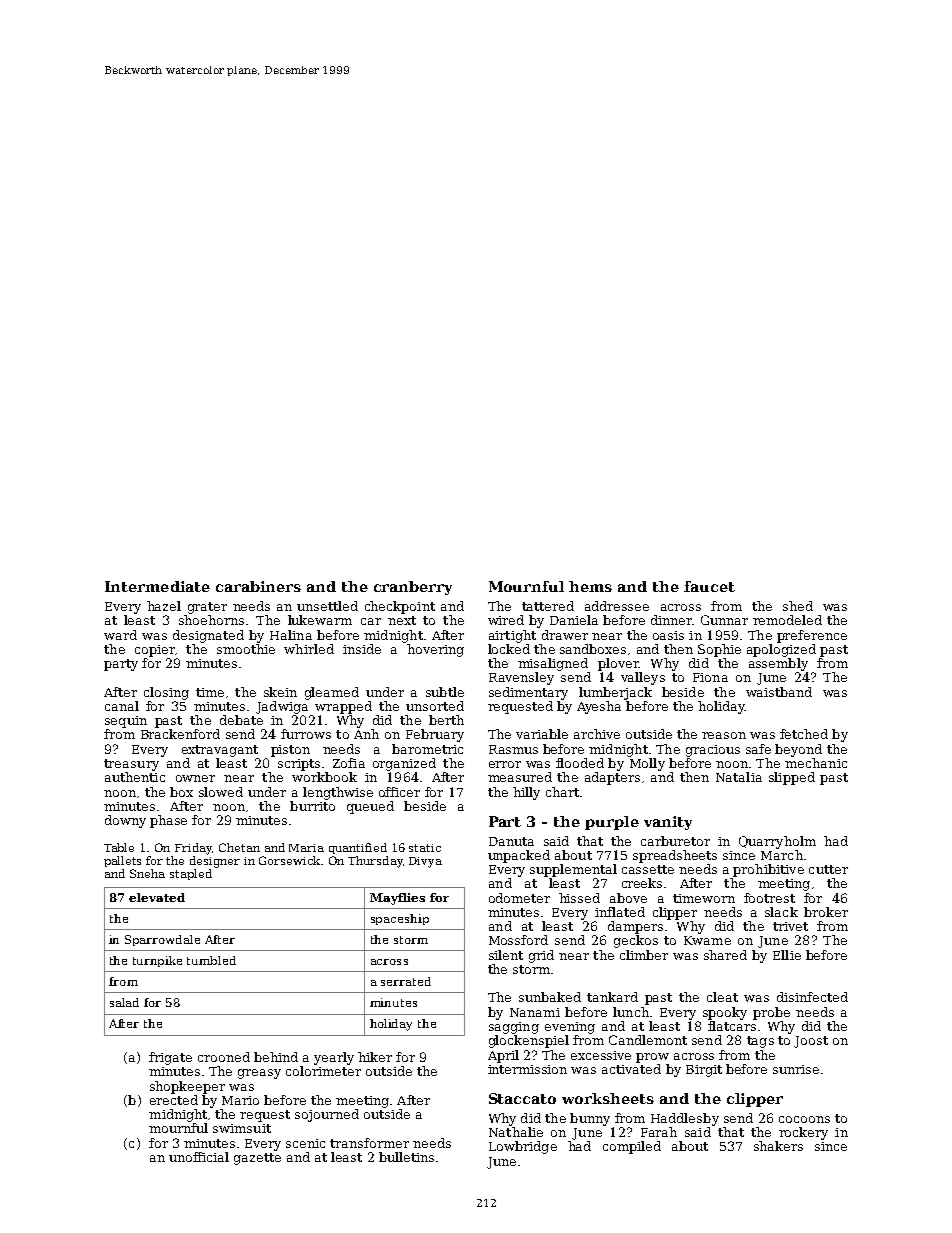  What do you see at coordinates (366, 734) in the screenshot?
I see `Anh` at bounding box center [366, 734].
